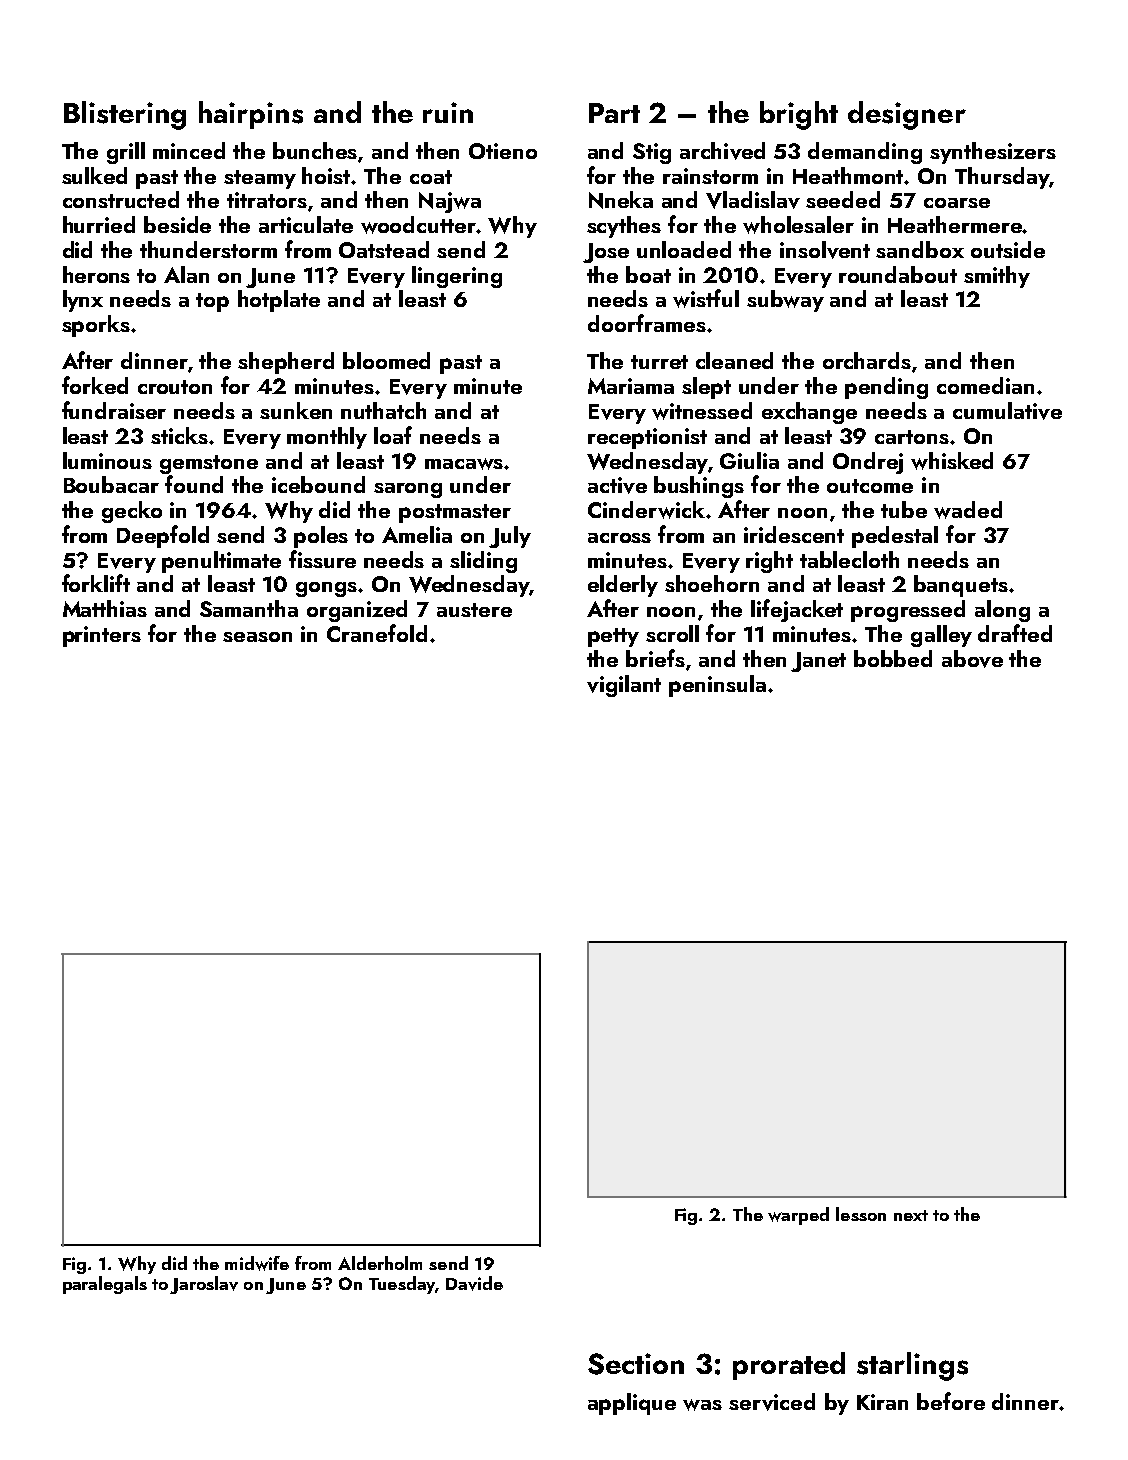 This image has width=1128, height=1460. What do you see at coordinates (125, 115) in the image?
I see `Blistering` at bounding box center [125, 115].
